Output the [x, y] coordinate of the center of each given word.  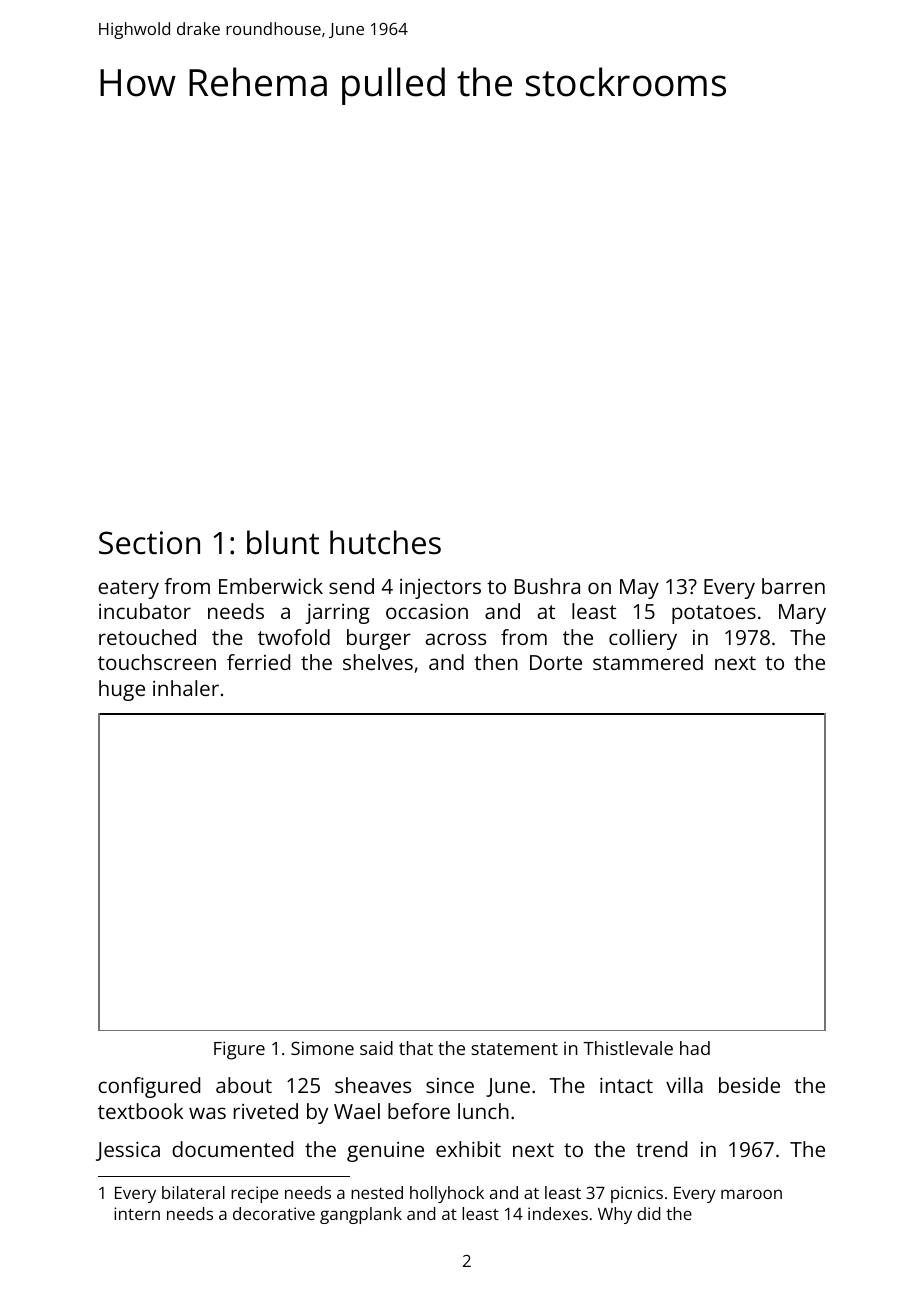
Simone [322, 1048]
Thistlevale [628, 1048]
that [416, 1048]
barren [793, 586]
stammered [648, 662]
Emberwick [271, 586]
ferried [258, 662]
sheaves [373, 1085]
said [376, 1048]
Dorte [556, 662]
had [695, 1048]
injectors [440, 589]
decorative [274, 1213]
